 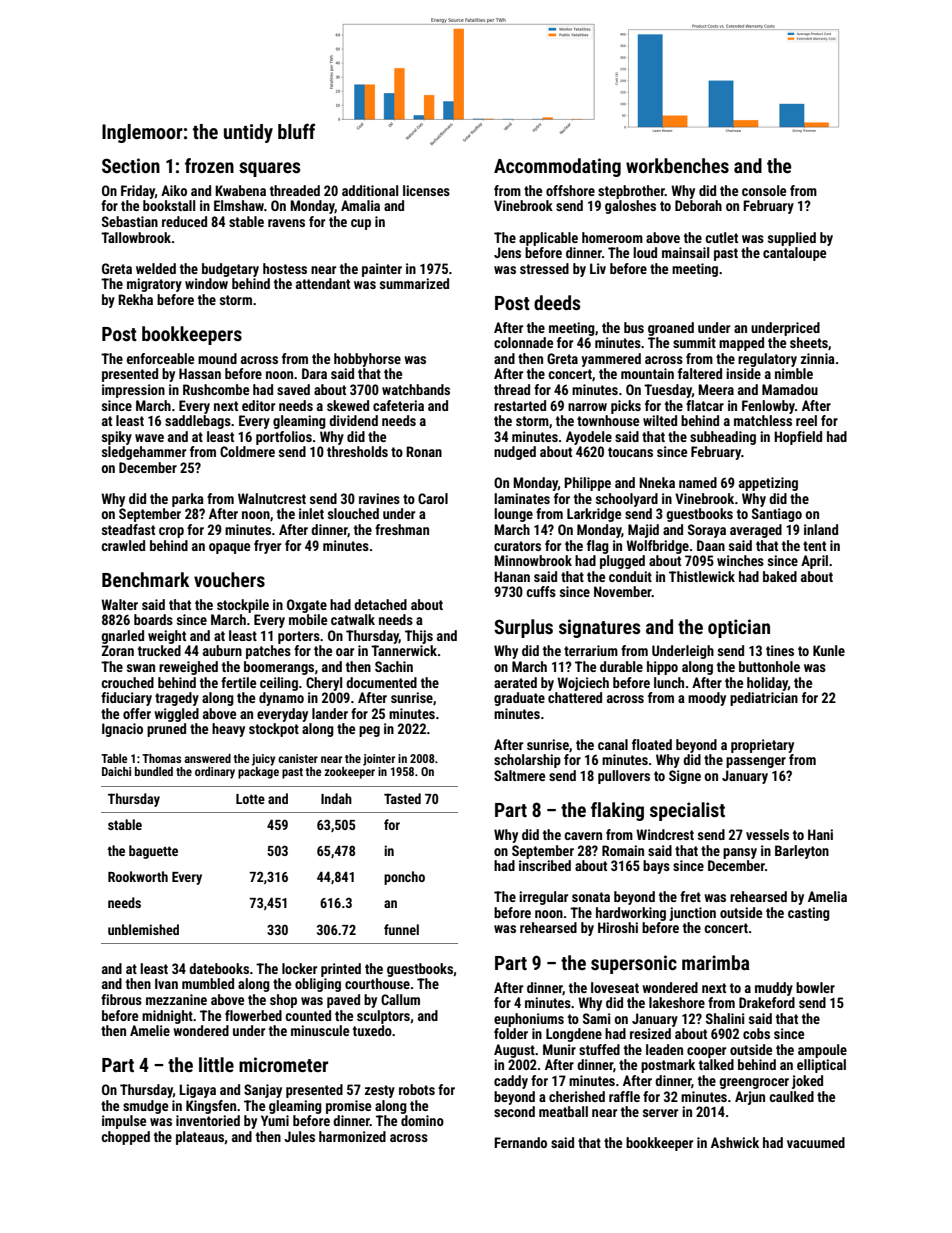 What do you see at coordinates (125, 1138) in the screenshot?
I see `chopped` at bounding box center [125, 1138].
